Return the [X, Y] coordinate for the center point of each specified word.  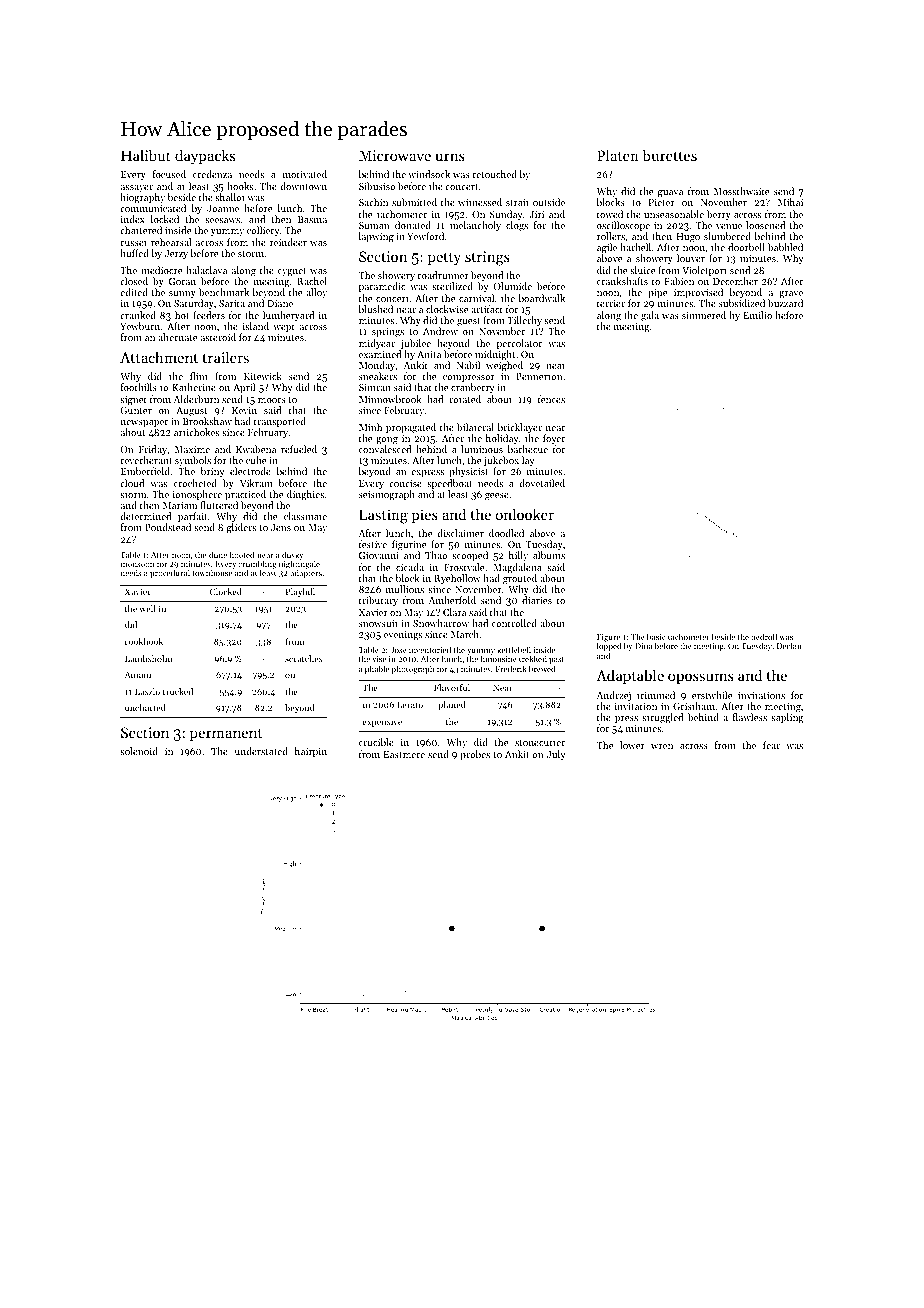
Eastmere [404, 754]
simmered [704, 315]
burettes [669, 155]
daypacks [205, 157]
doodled [506, 533]
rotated [465, 399]
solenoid [139, 751]
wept [284, 328]
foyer [554, 439]
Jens [281, 527]
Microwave [395, 155]
